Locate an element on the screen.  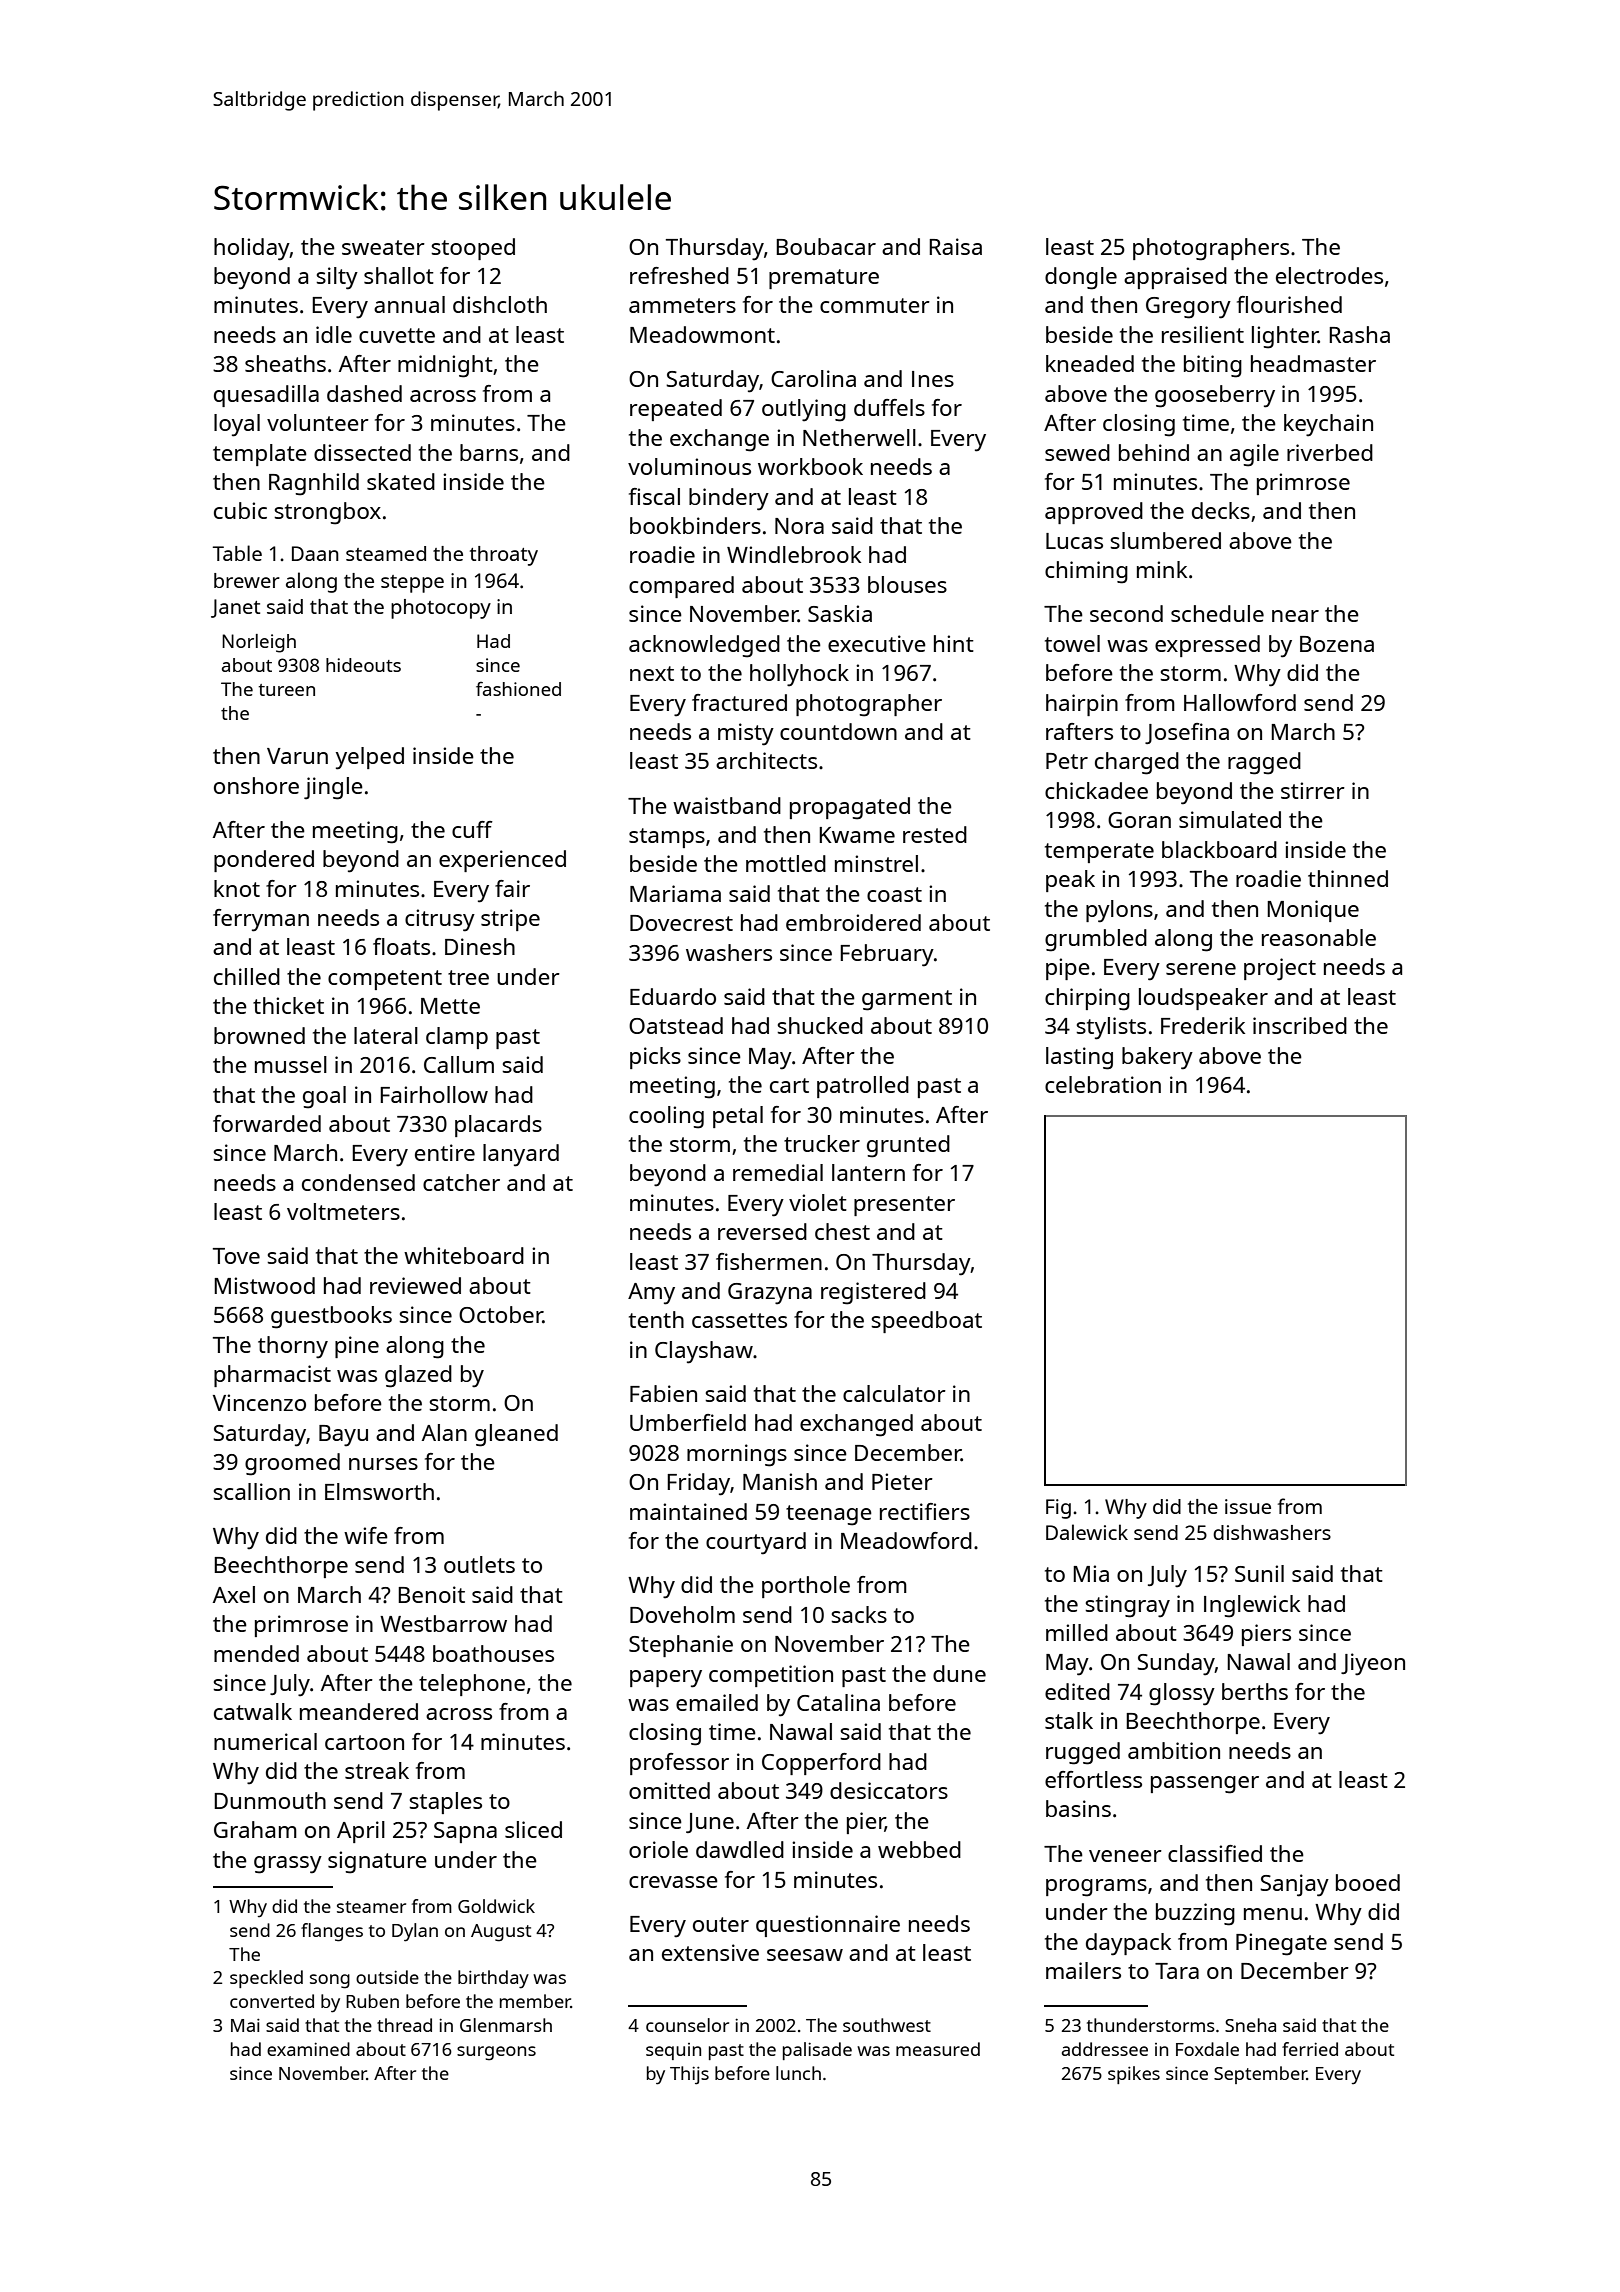
electrodes is located at coordinates (1329, 275).
